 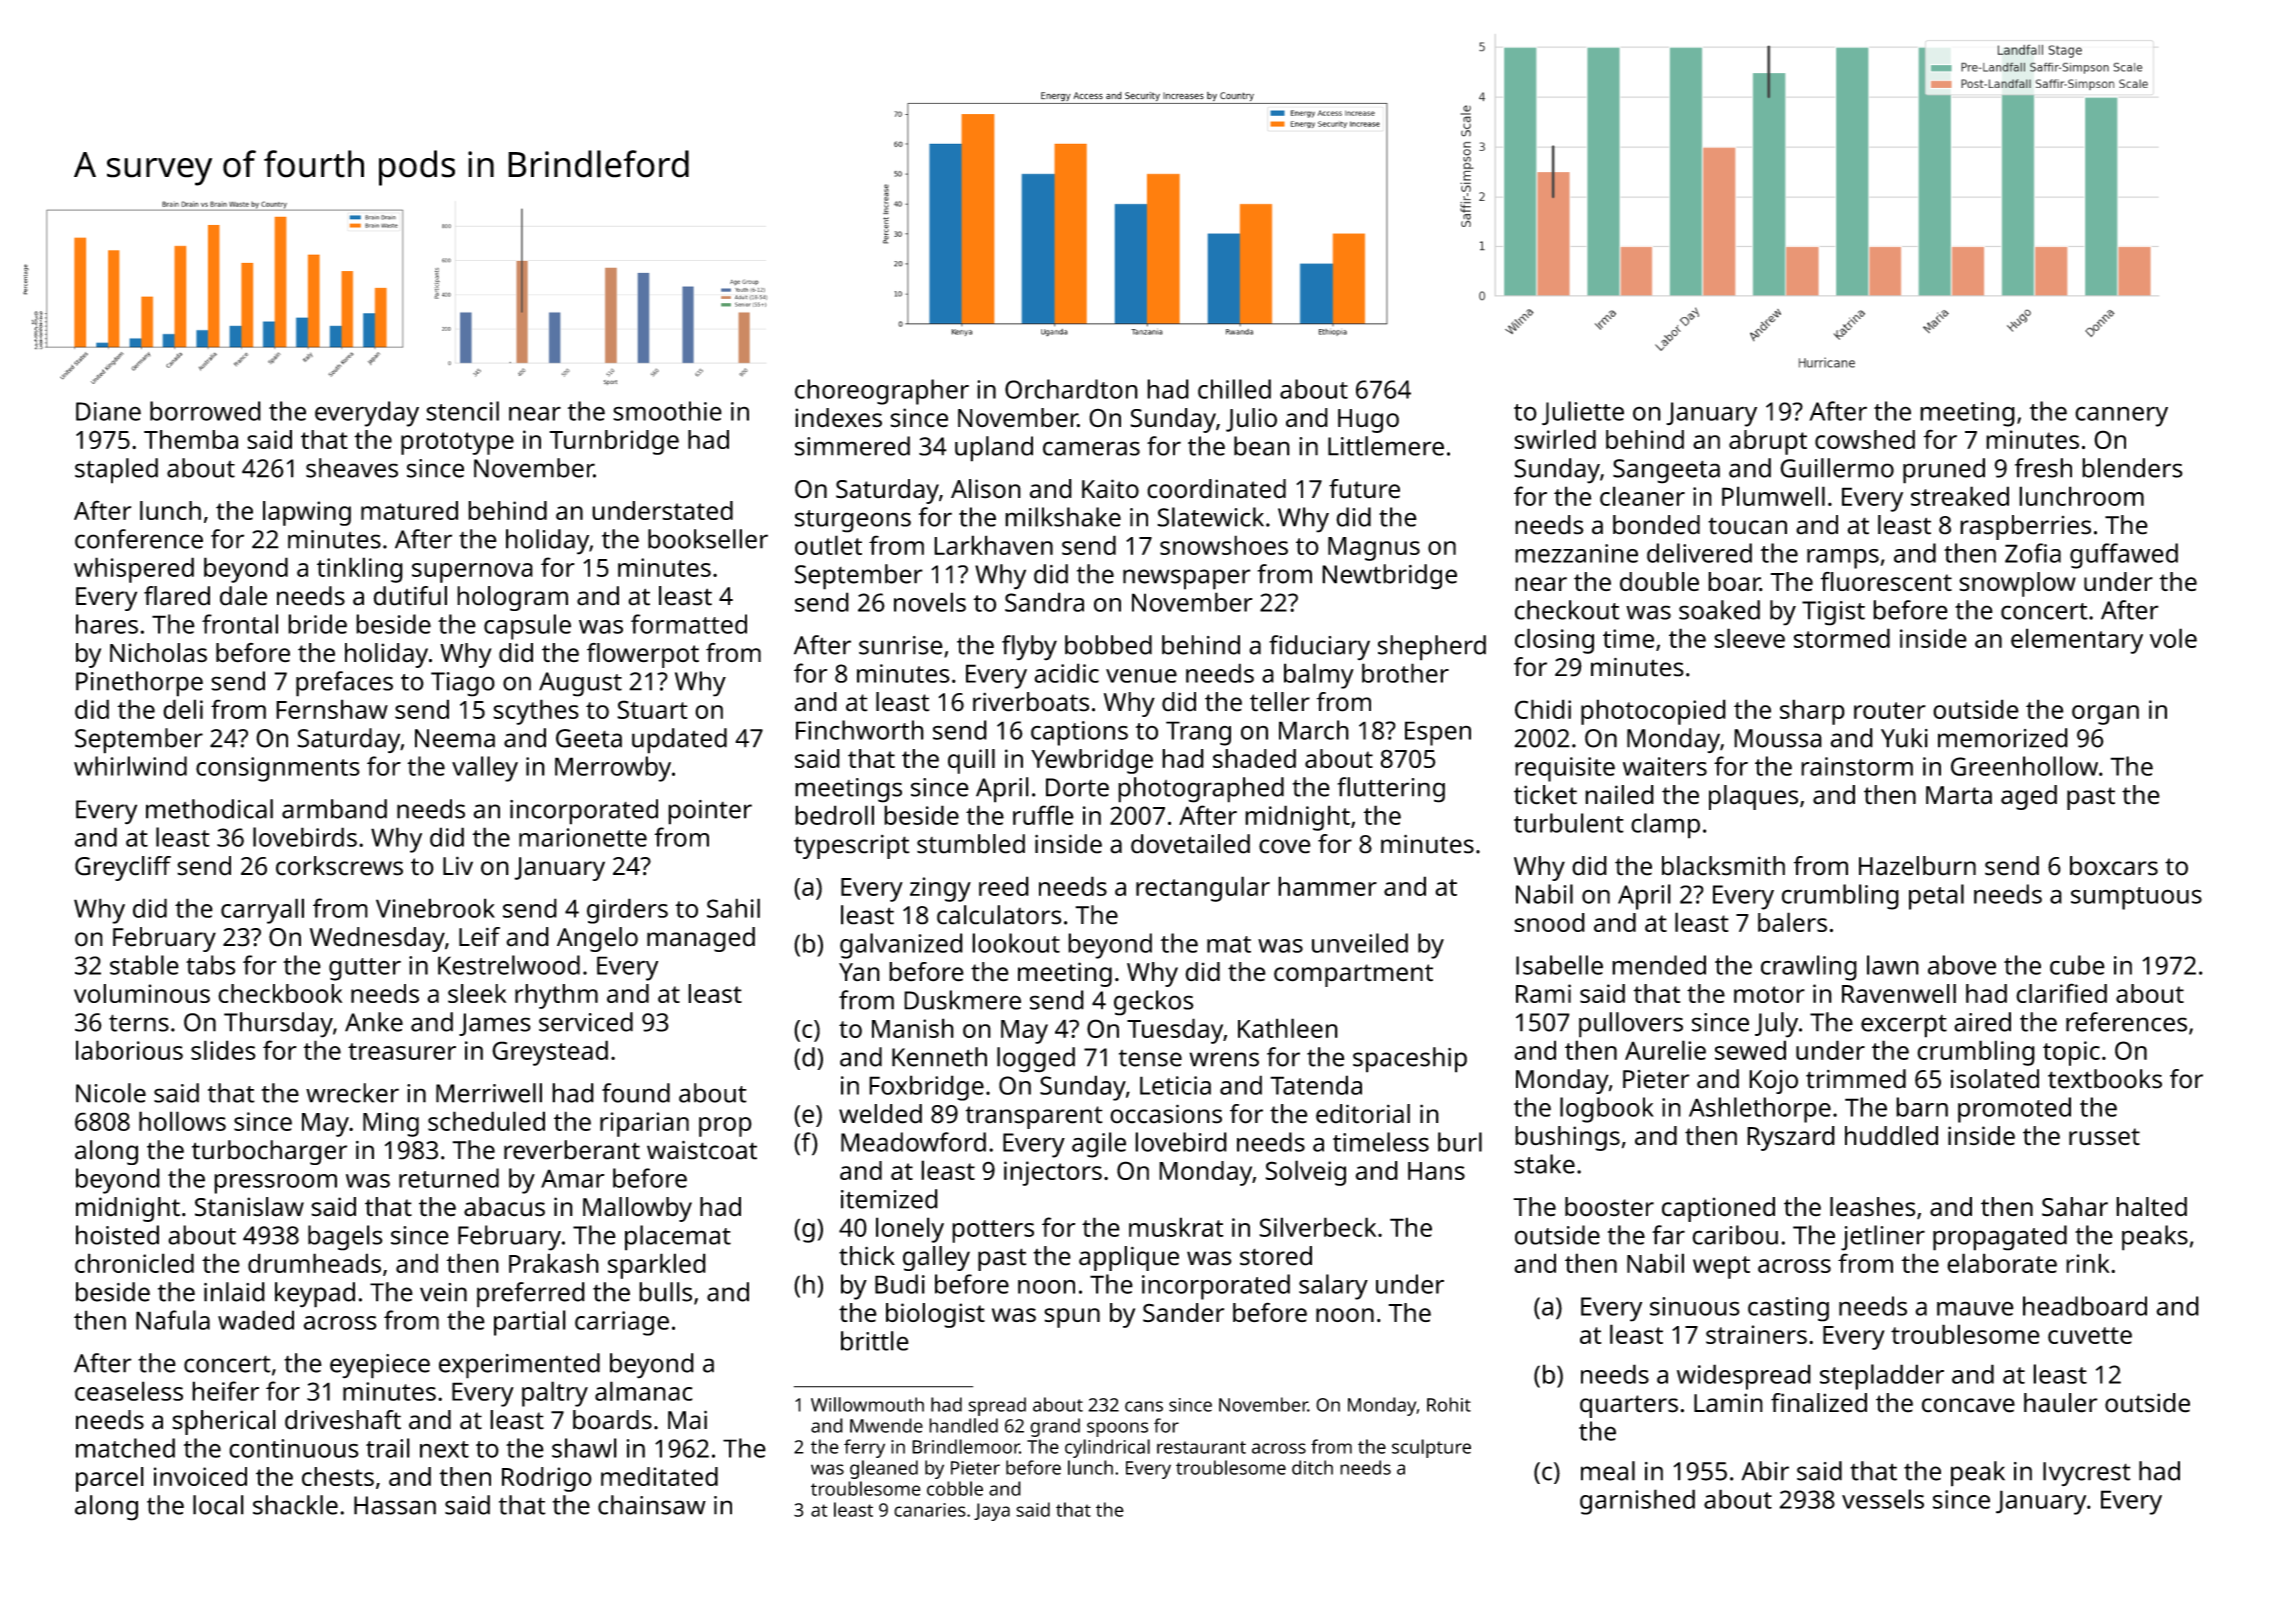 I want to click on next, so click(x=444, y=1449).
